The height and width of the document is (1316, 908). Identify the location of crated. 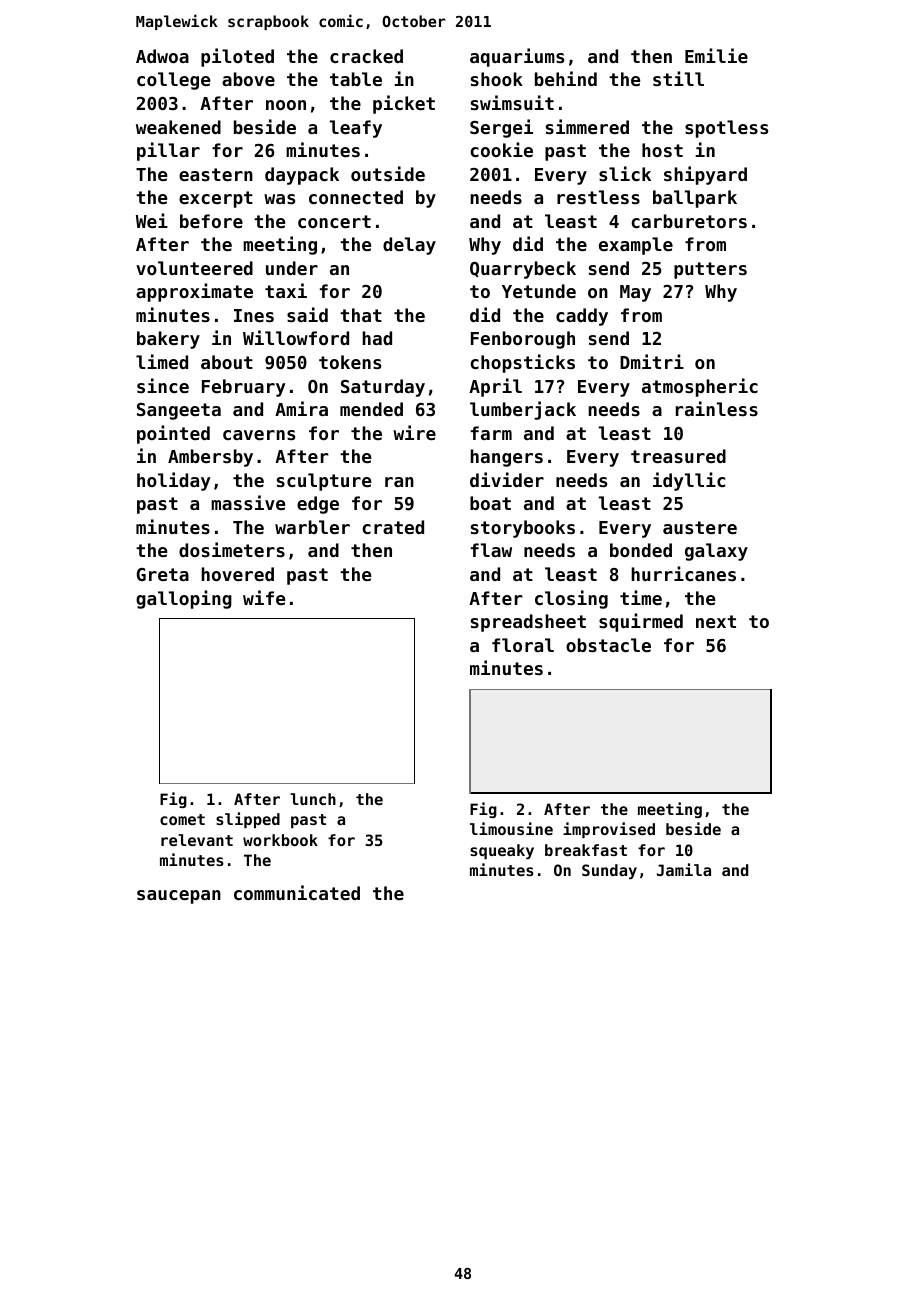
(393, 527).
